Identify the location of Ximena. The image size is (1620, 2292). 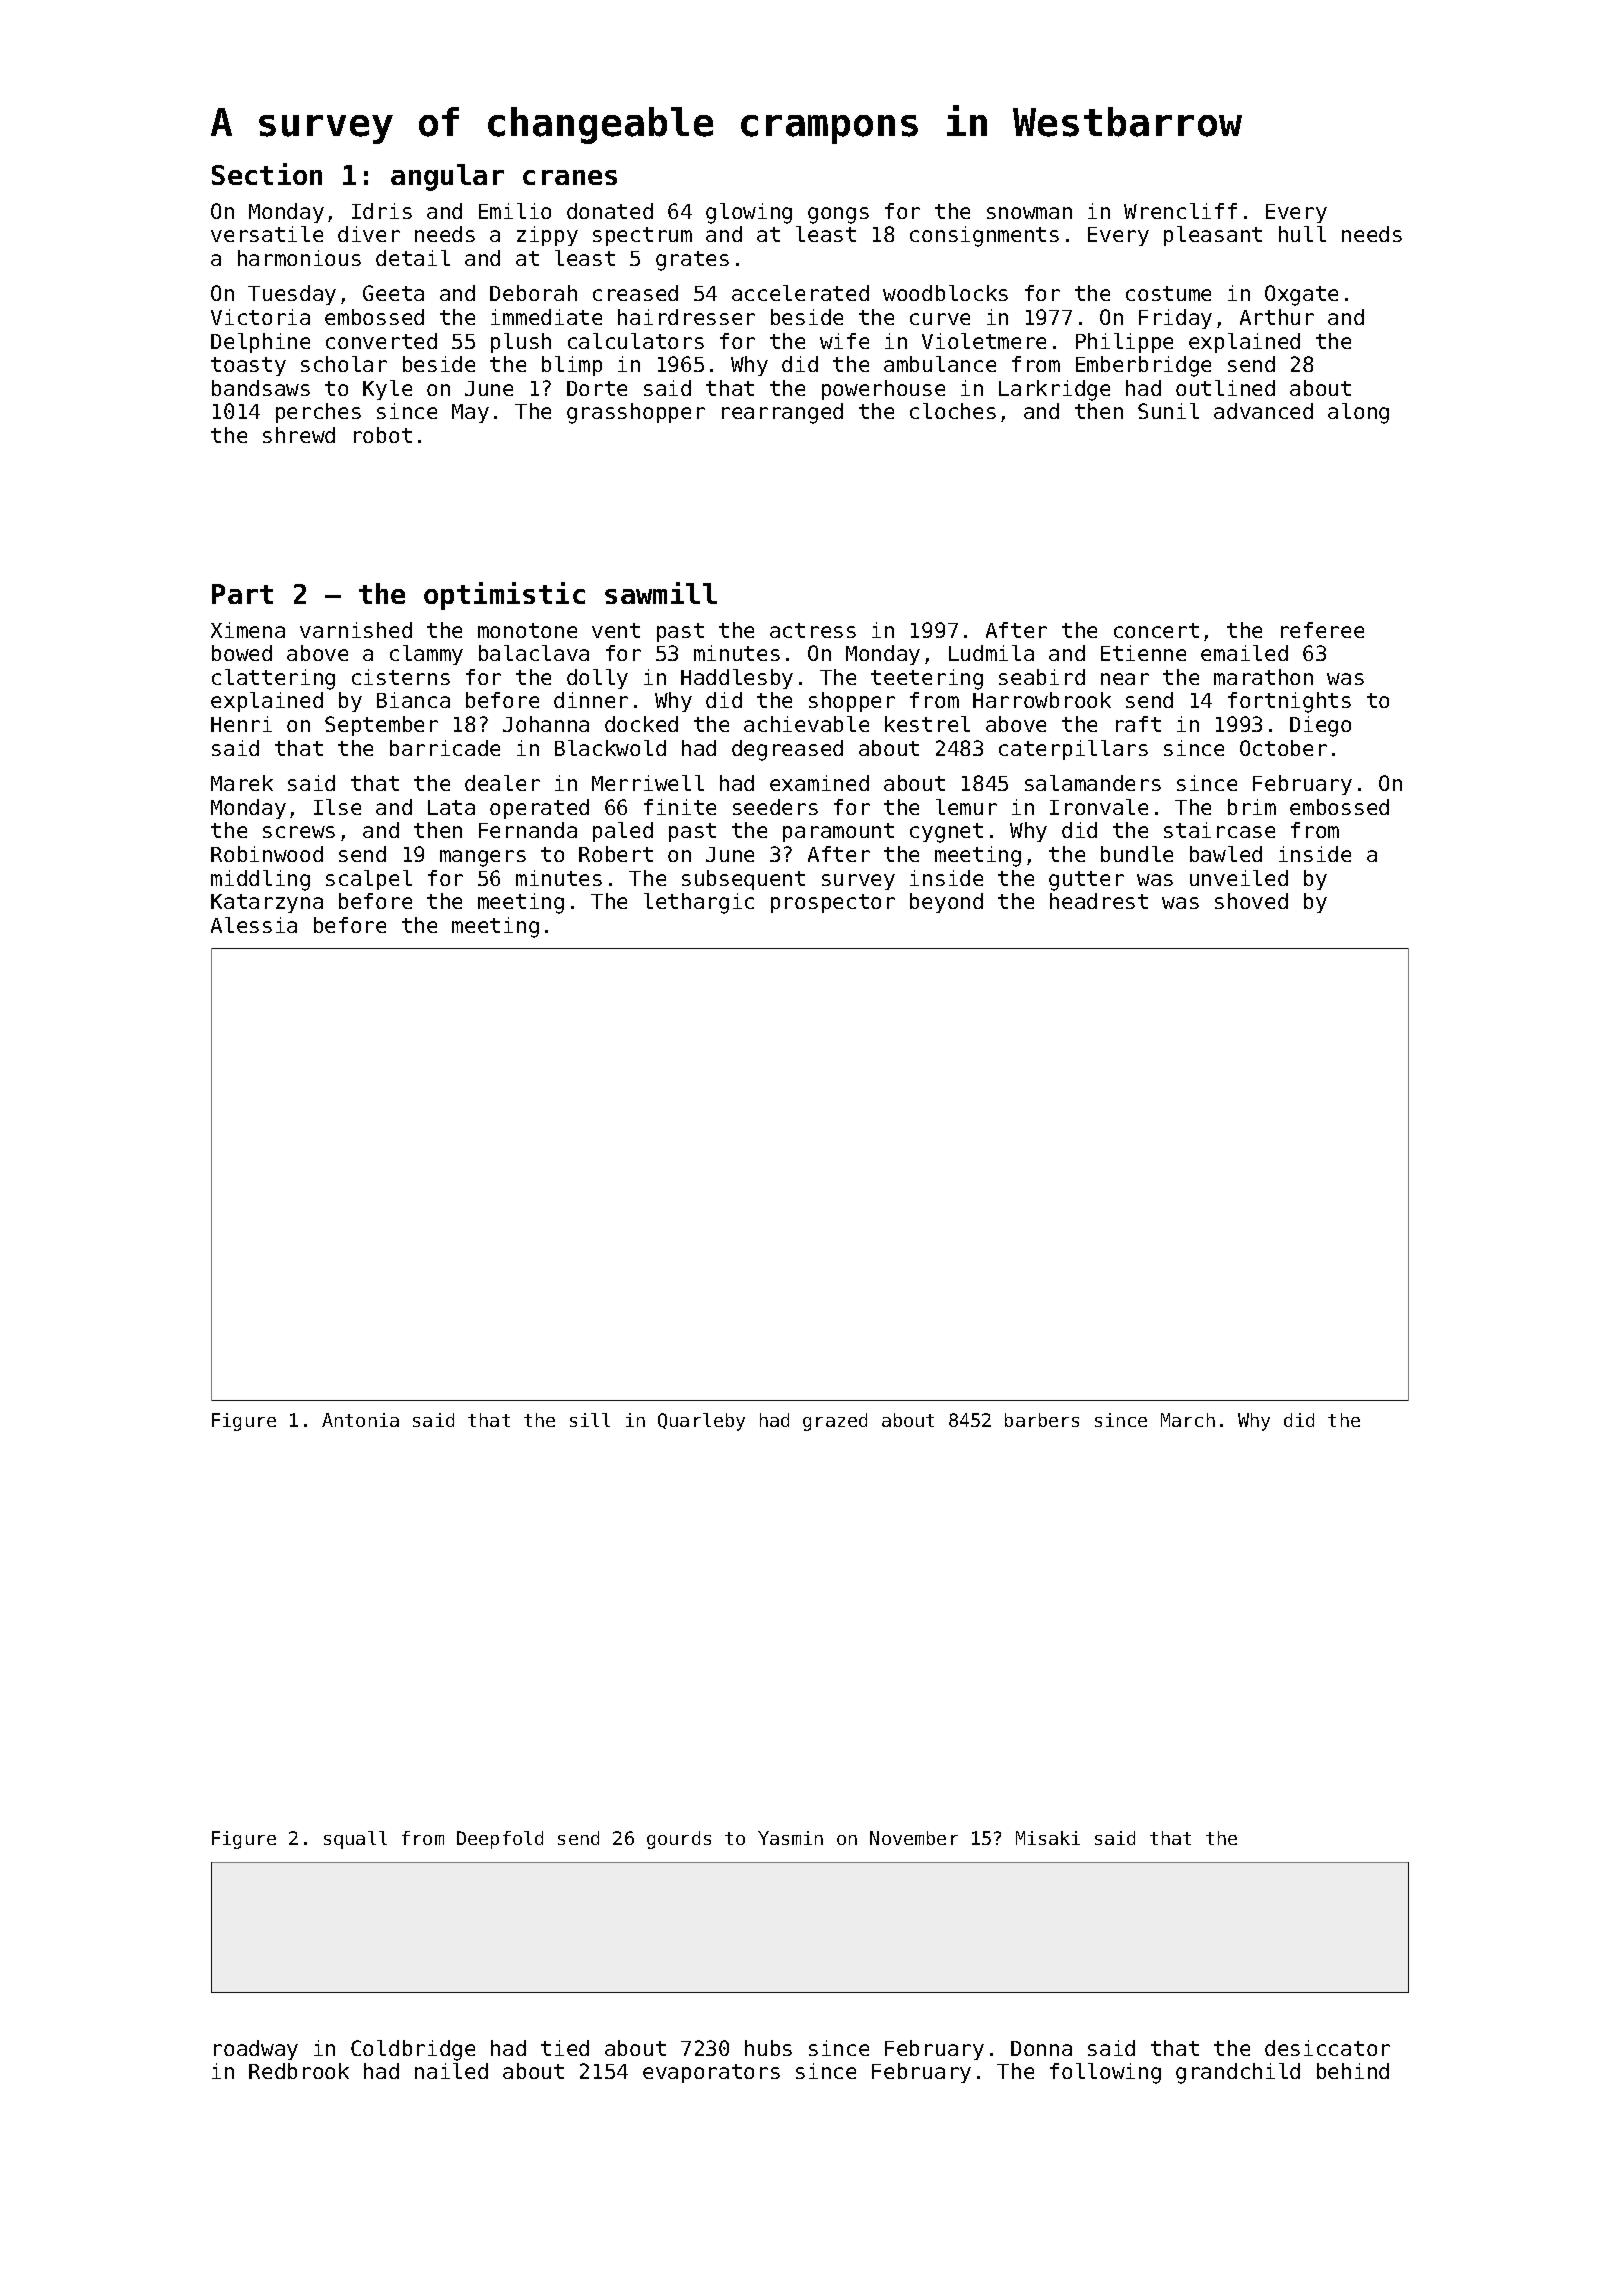
(248, 630).
